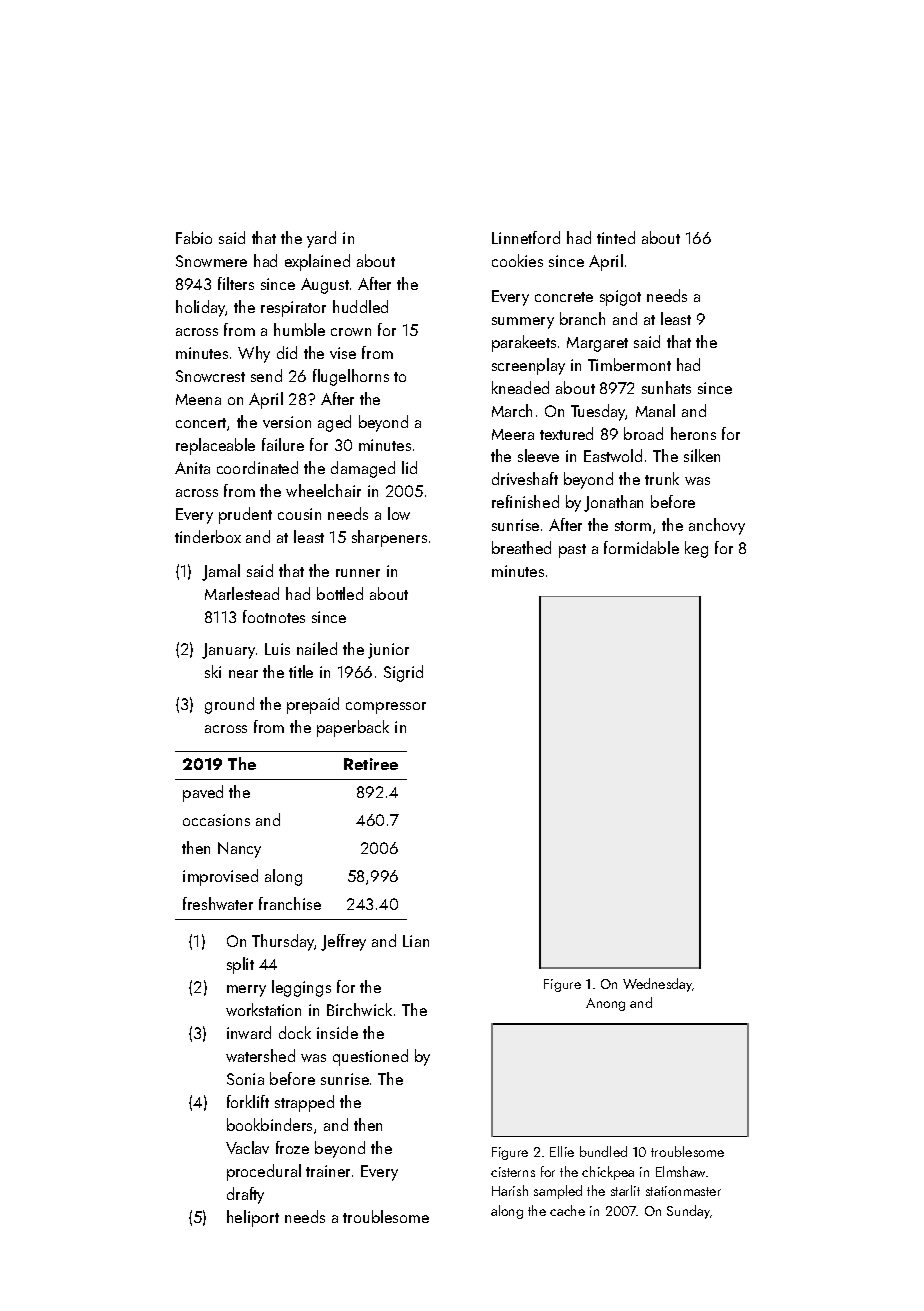 The width and height of the document is (924, 1311). What do you see at coordinates (337, 1032) in the document?
I see `inside` at bounding box center [337, 1032].
